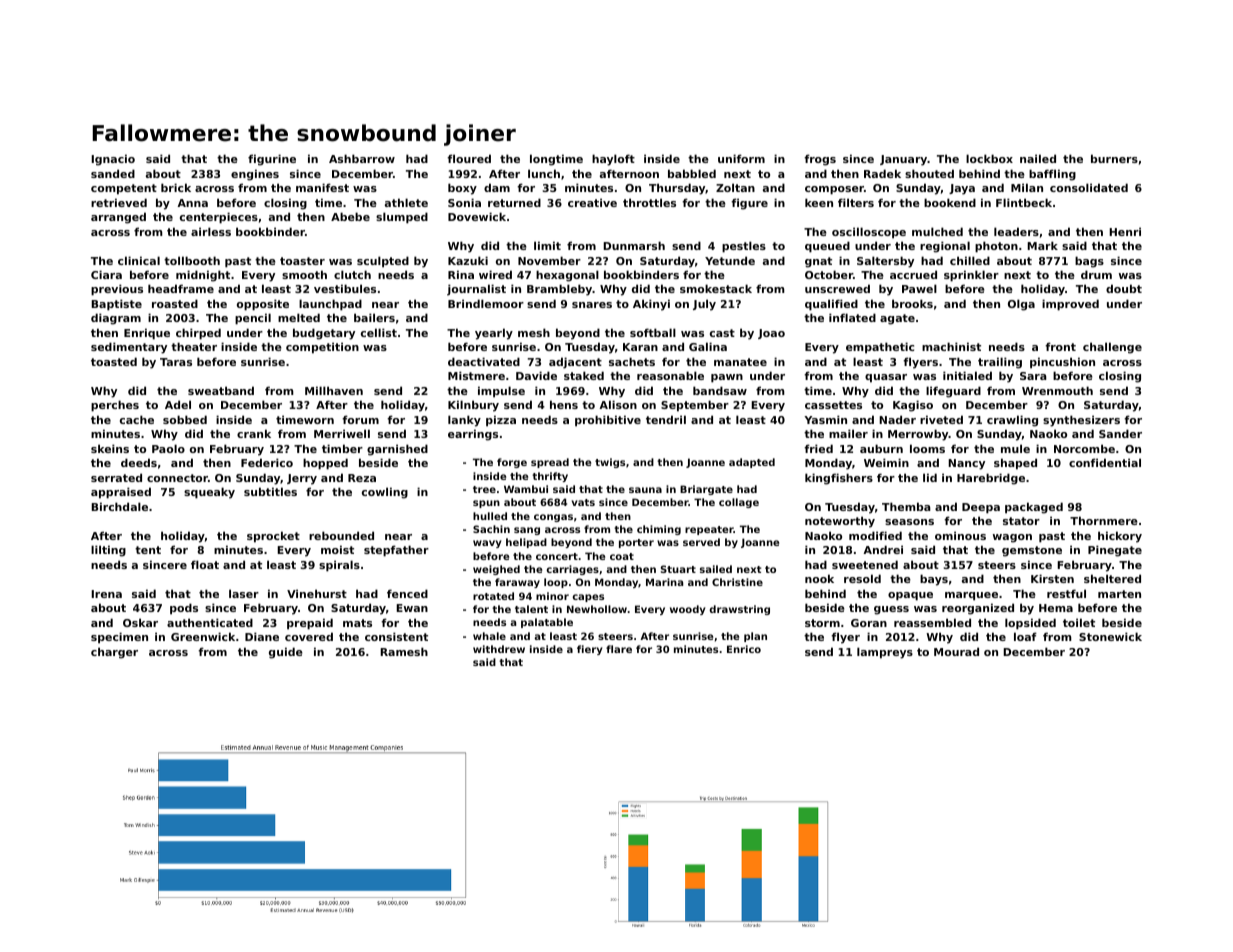 The image size is (1233, 952). Describe the element at coordinates (567, 276) in the screenshot. I see `hexagonal` at that location.
